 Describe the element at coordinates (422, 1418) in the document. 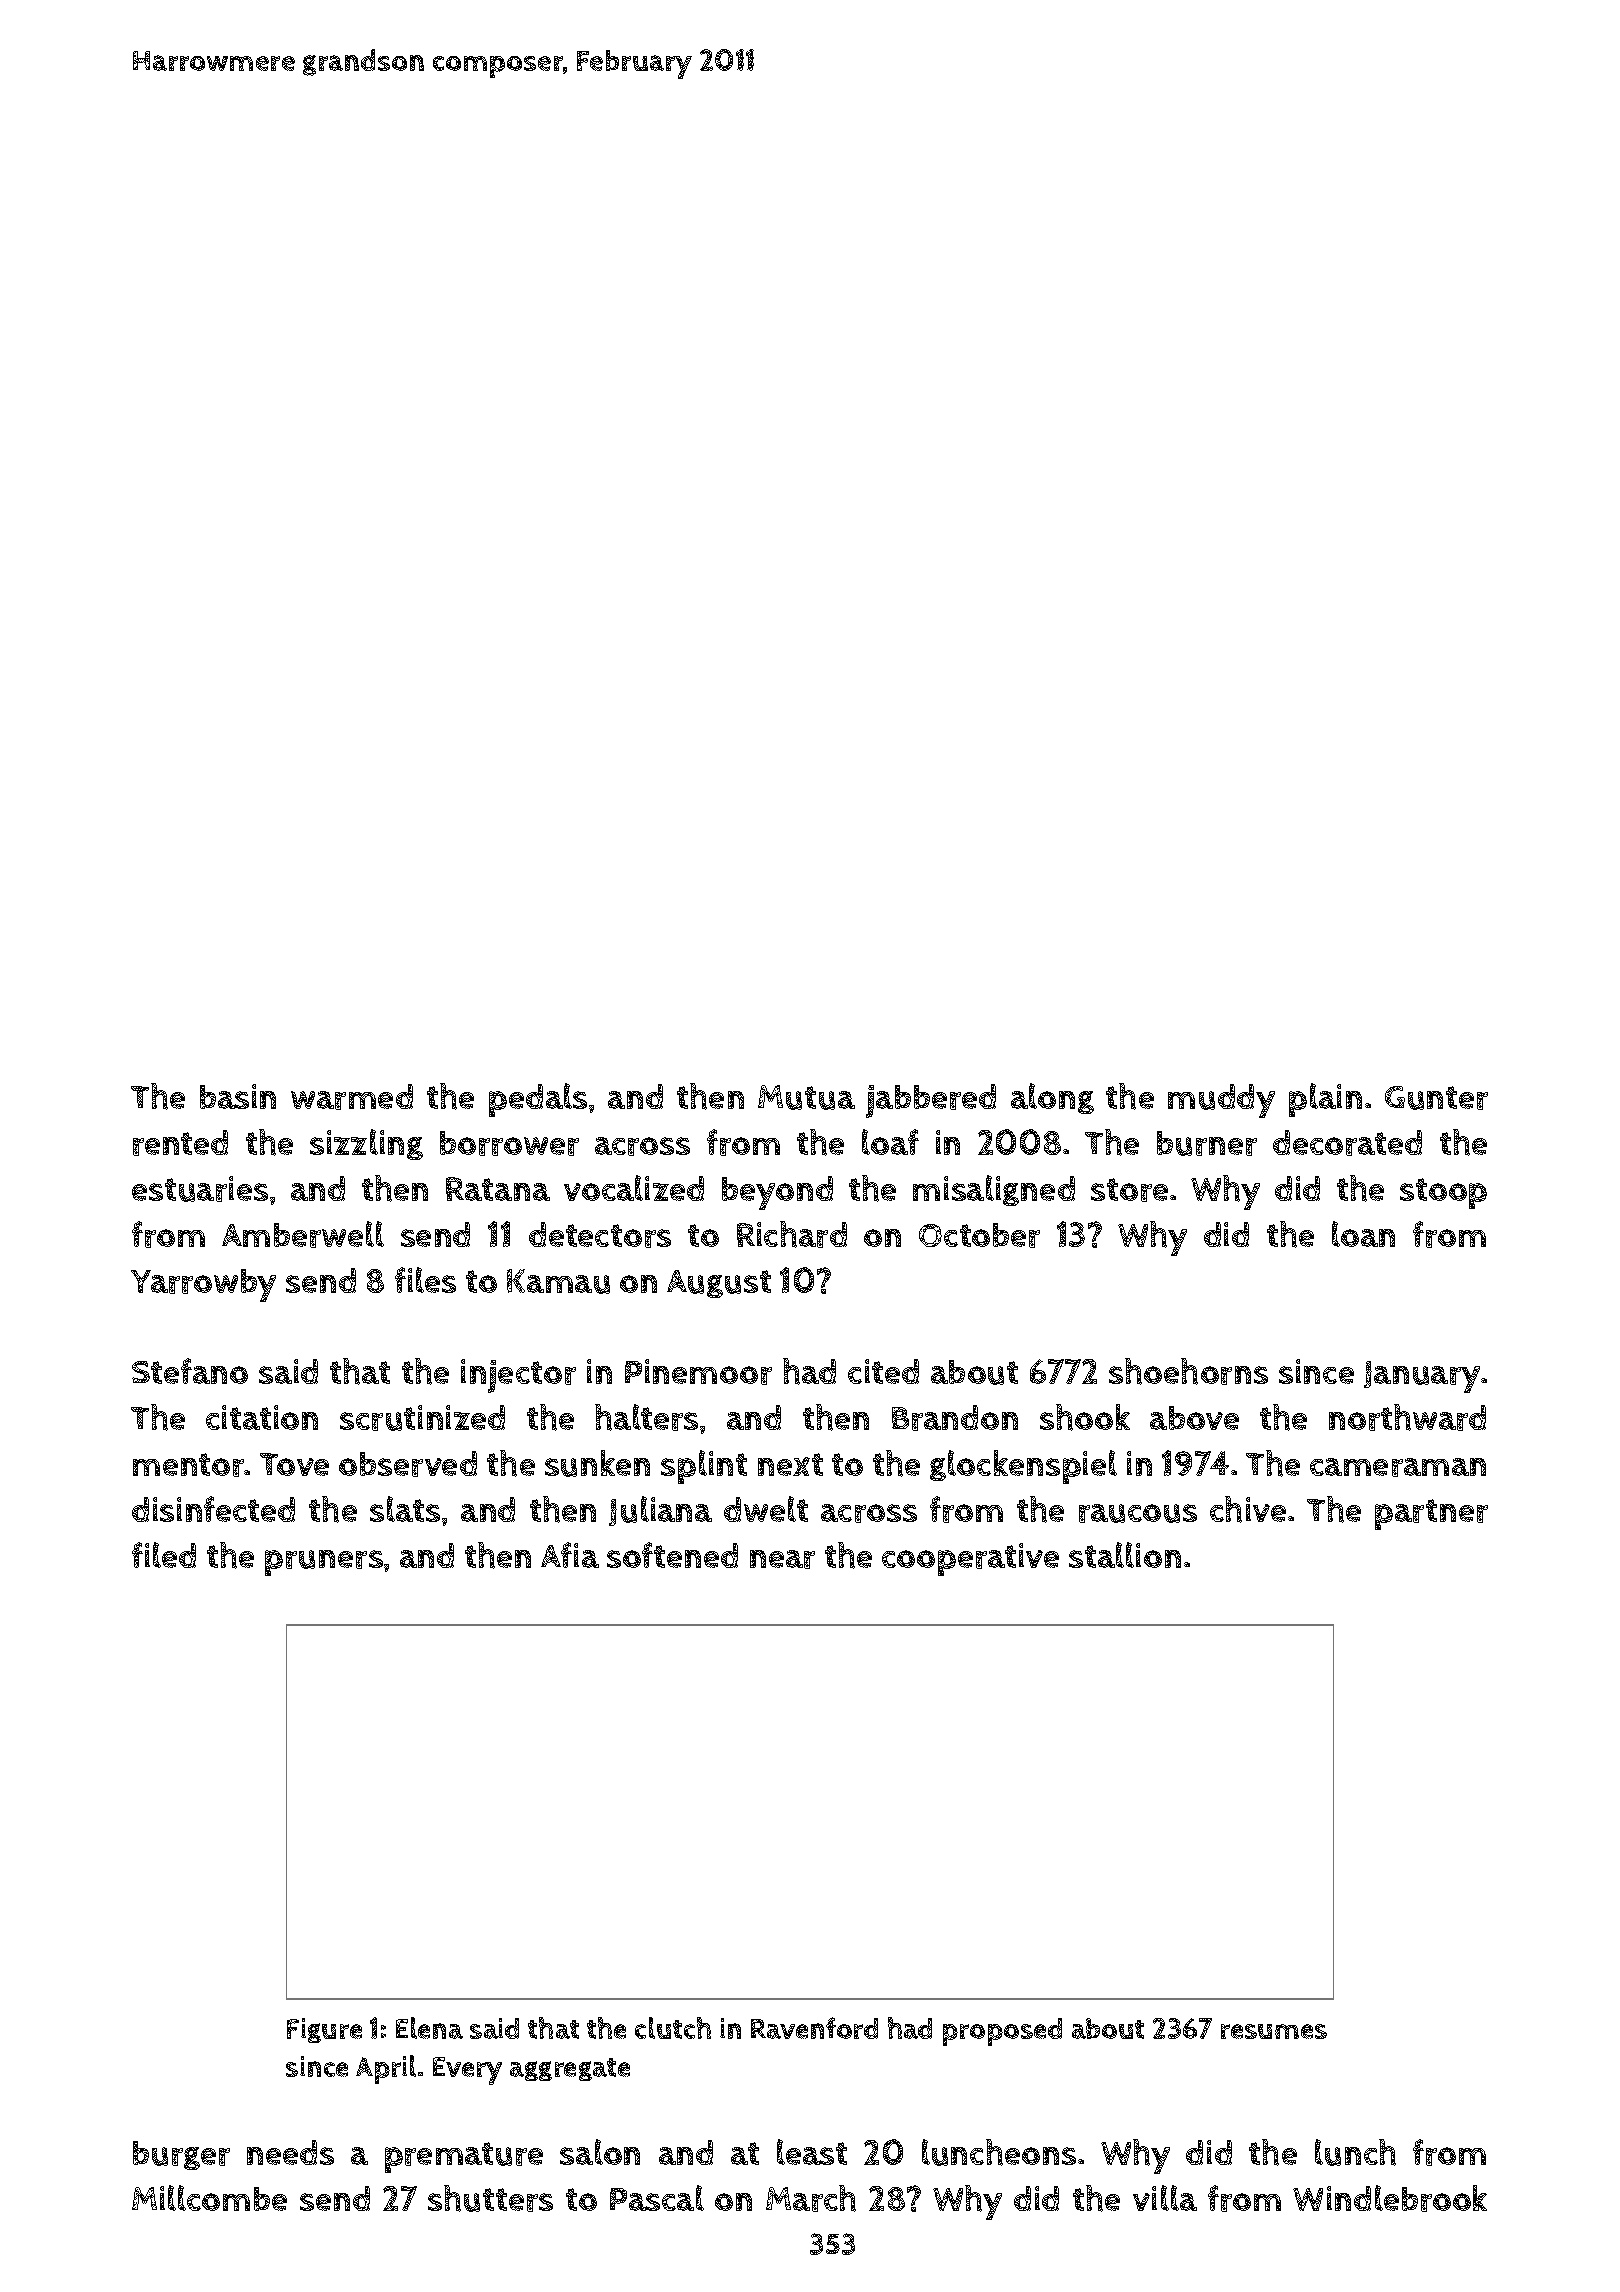

I see `scrutinized` at that location.
